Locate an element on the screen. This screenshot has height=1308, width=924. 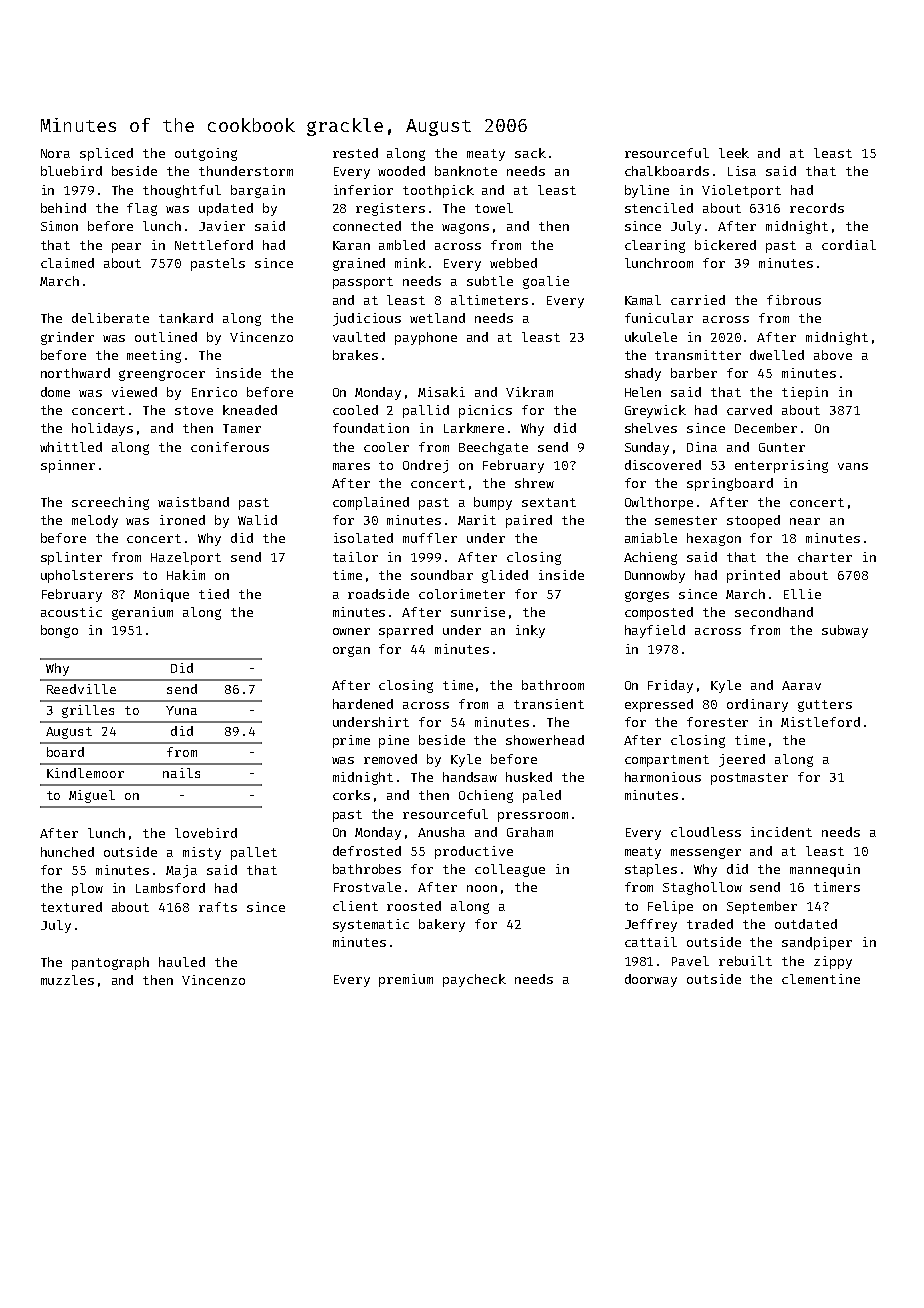
paycheck is located at coordinates (474, 980).
